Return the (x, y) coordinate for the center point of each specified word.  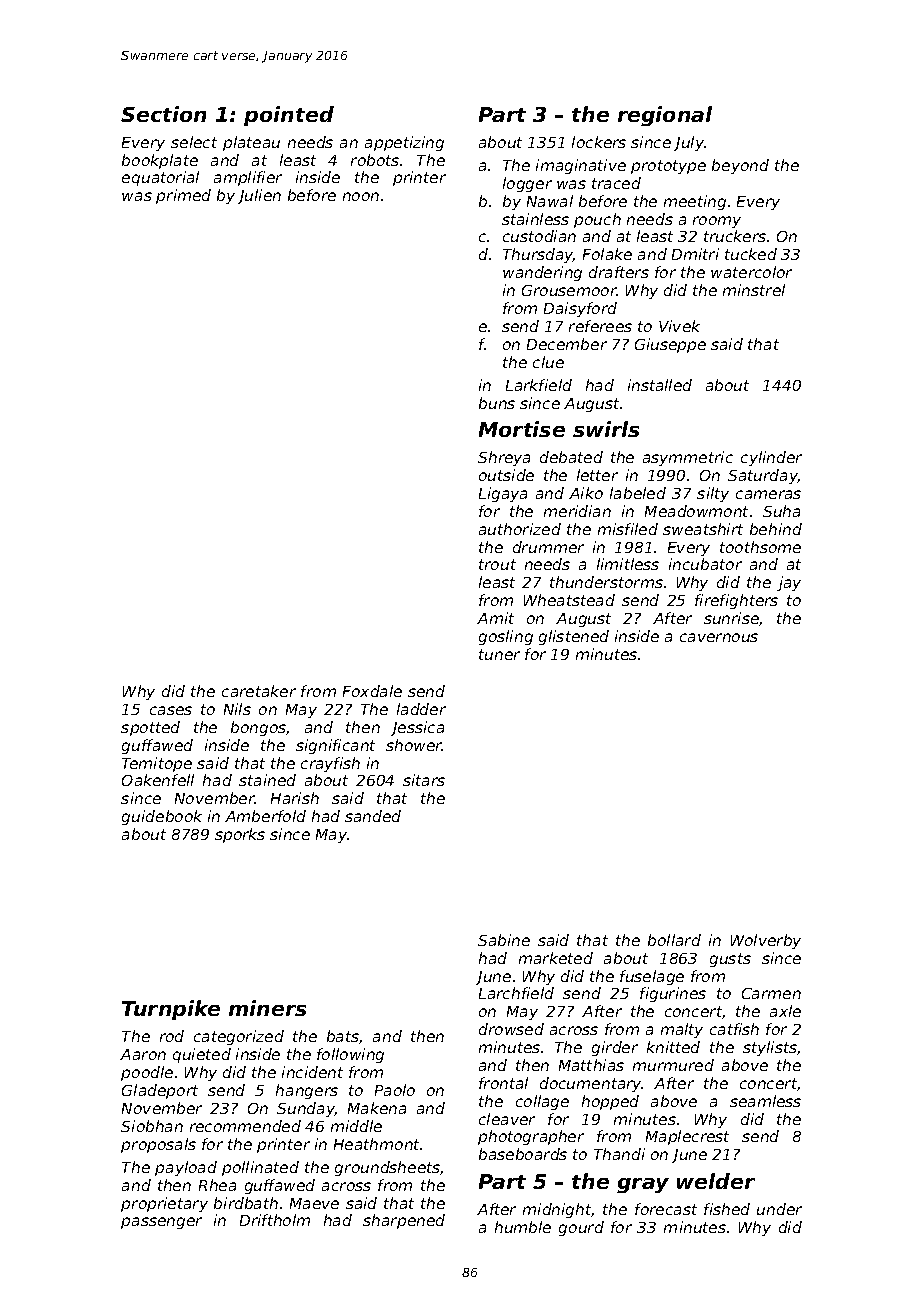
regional (665, 116)
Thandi (619, 1154)
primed (183, 196)
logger (527, 184)
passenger (161, 1223)
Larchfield (516, 993)
